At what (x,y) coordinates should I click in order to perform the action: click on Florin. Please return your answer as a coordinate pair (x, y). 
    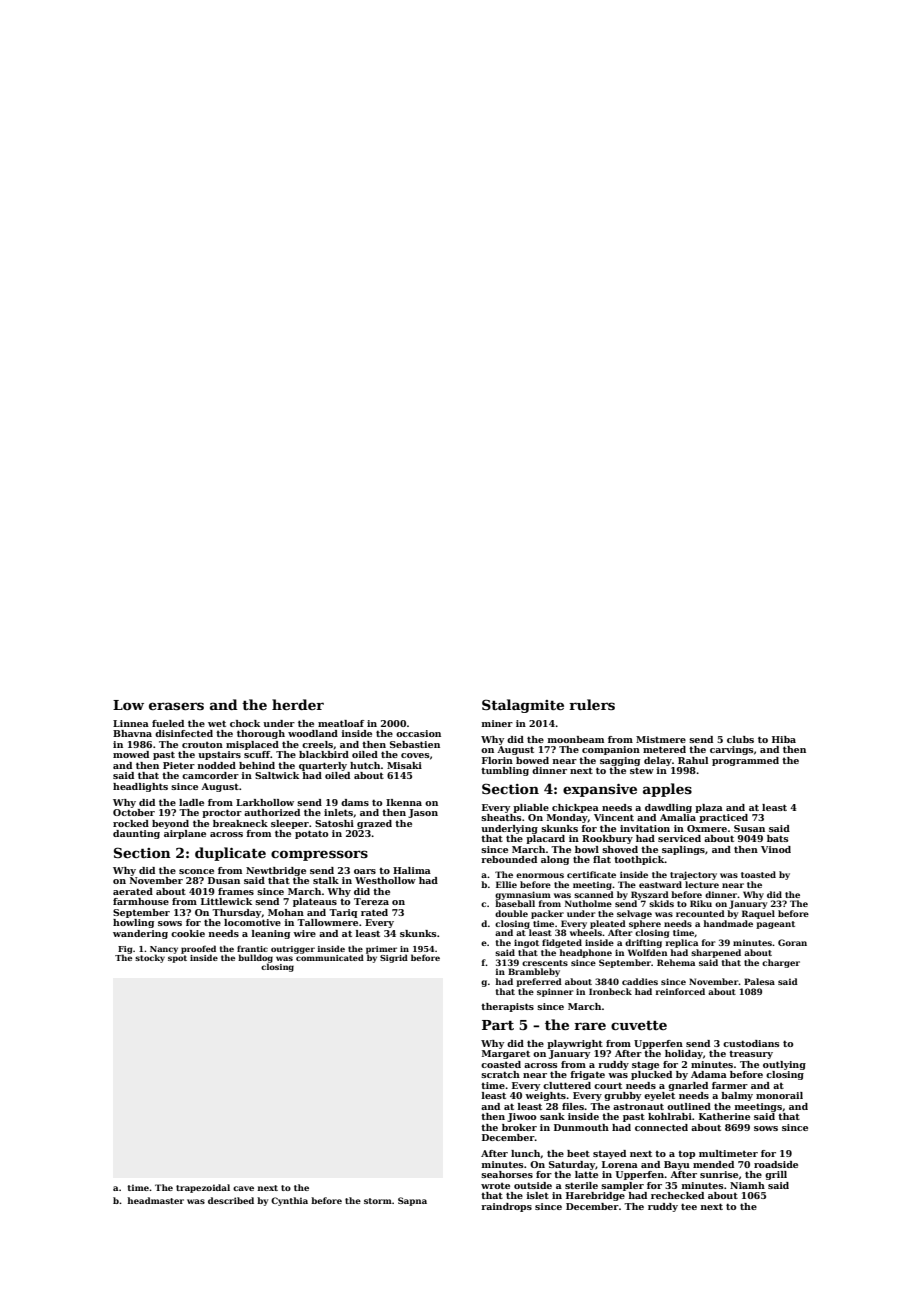
    Looking at the image, I should click on (497, 760).
